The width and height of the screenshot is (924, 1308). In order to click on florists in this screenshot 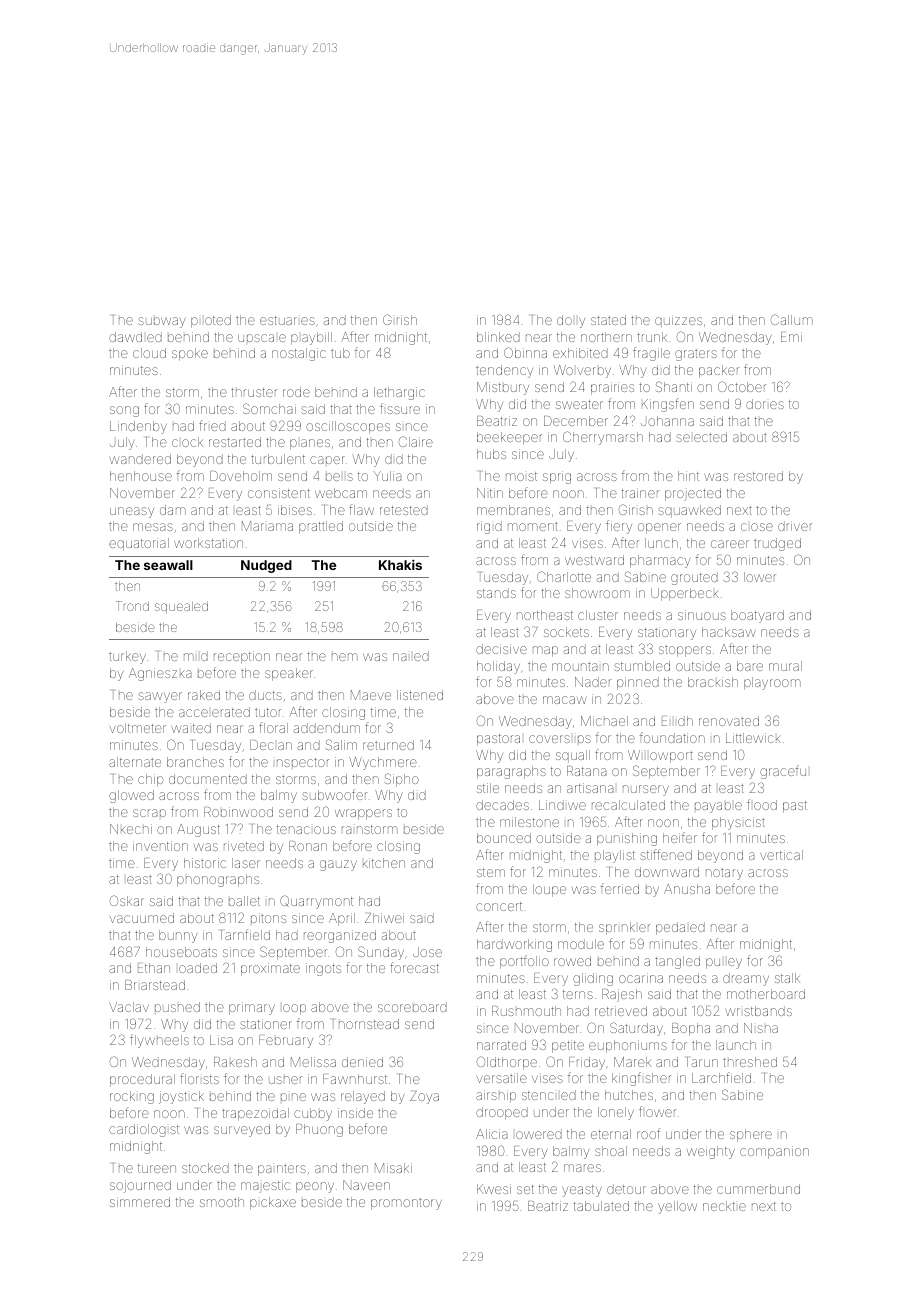, I will do `click(199, 1078)`.
